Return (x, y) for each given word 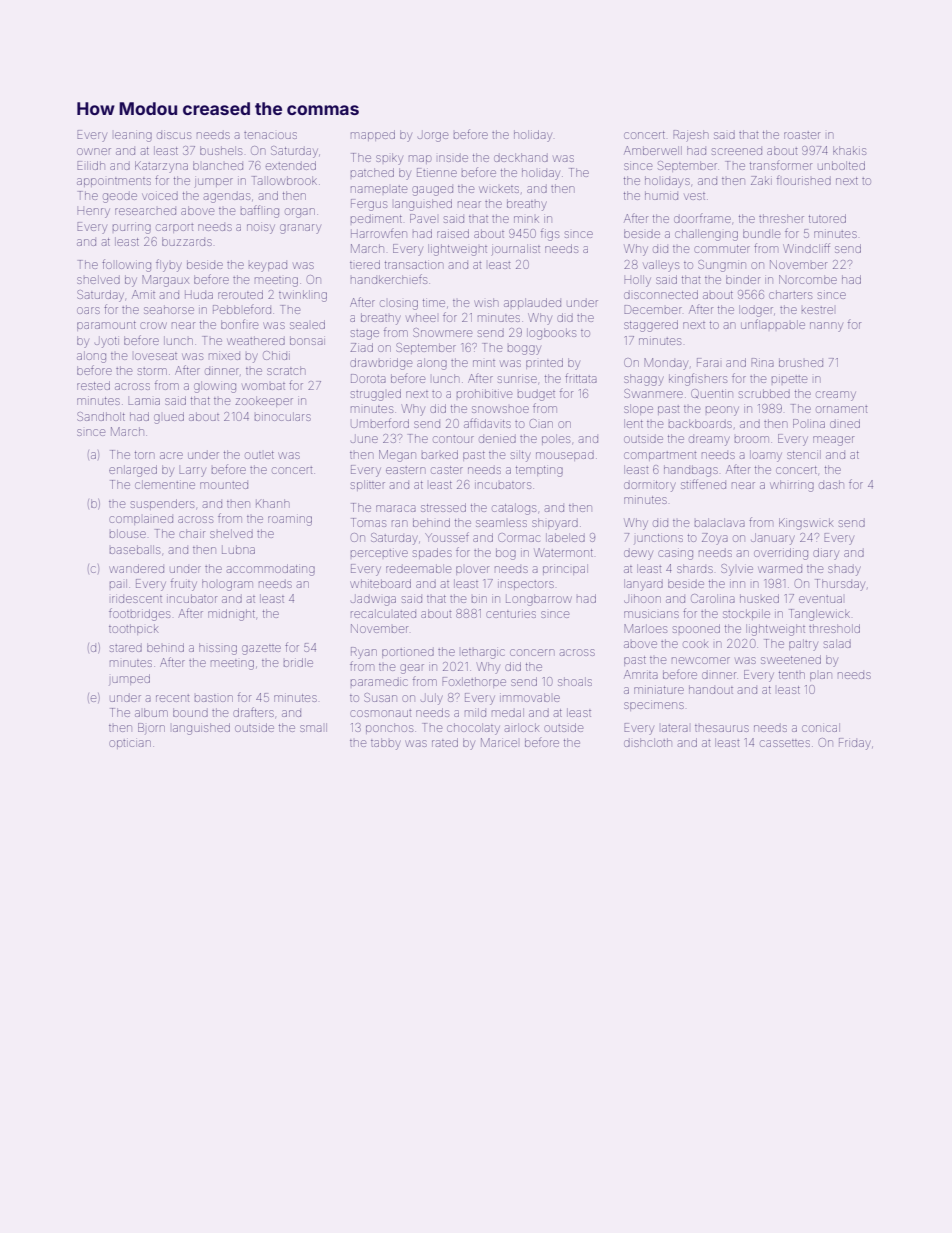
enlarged (133, 471)
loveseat (156, 356)
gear (412, 669)
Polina (809, 423)
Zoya (715, 539)
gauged (432, 191)
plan (821, 676)
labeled (565, 537)
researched (145, 211)
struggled (376, 395)
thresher (781, 218)
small (313, 727)
